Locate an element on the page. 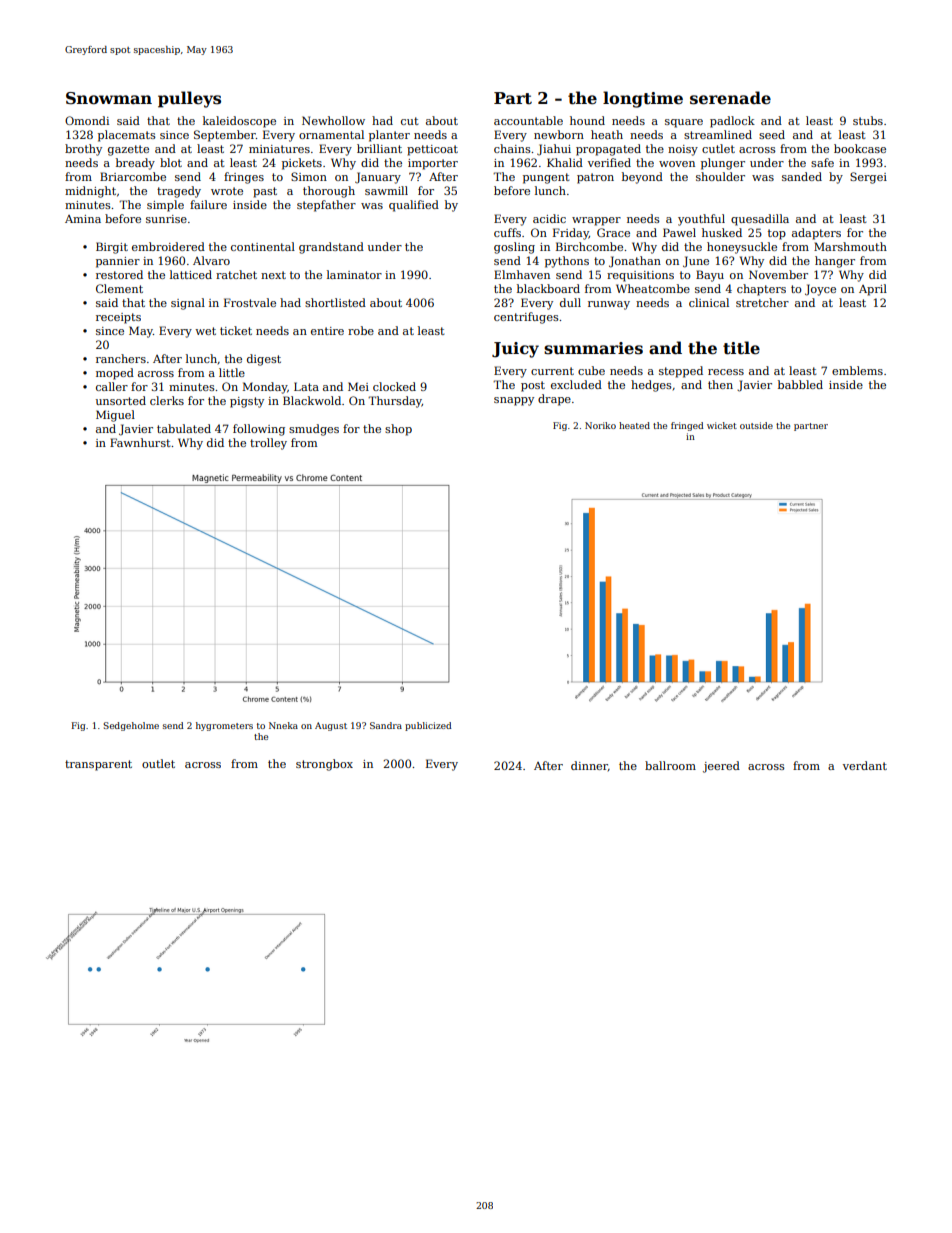 The height and width of the page is (1233, 952). verdant is located at coordinates (865, 765).
